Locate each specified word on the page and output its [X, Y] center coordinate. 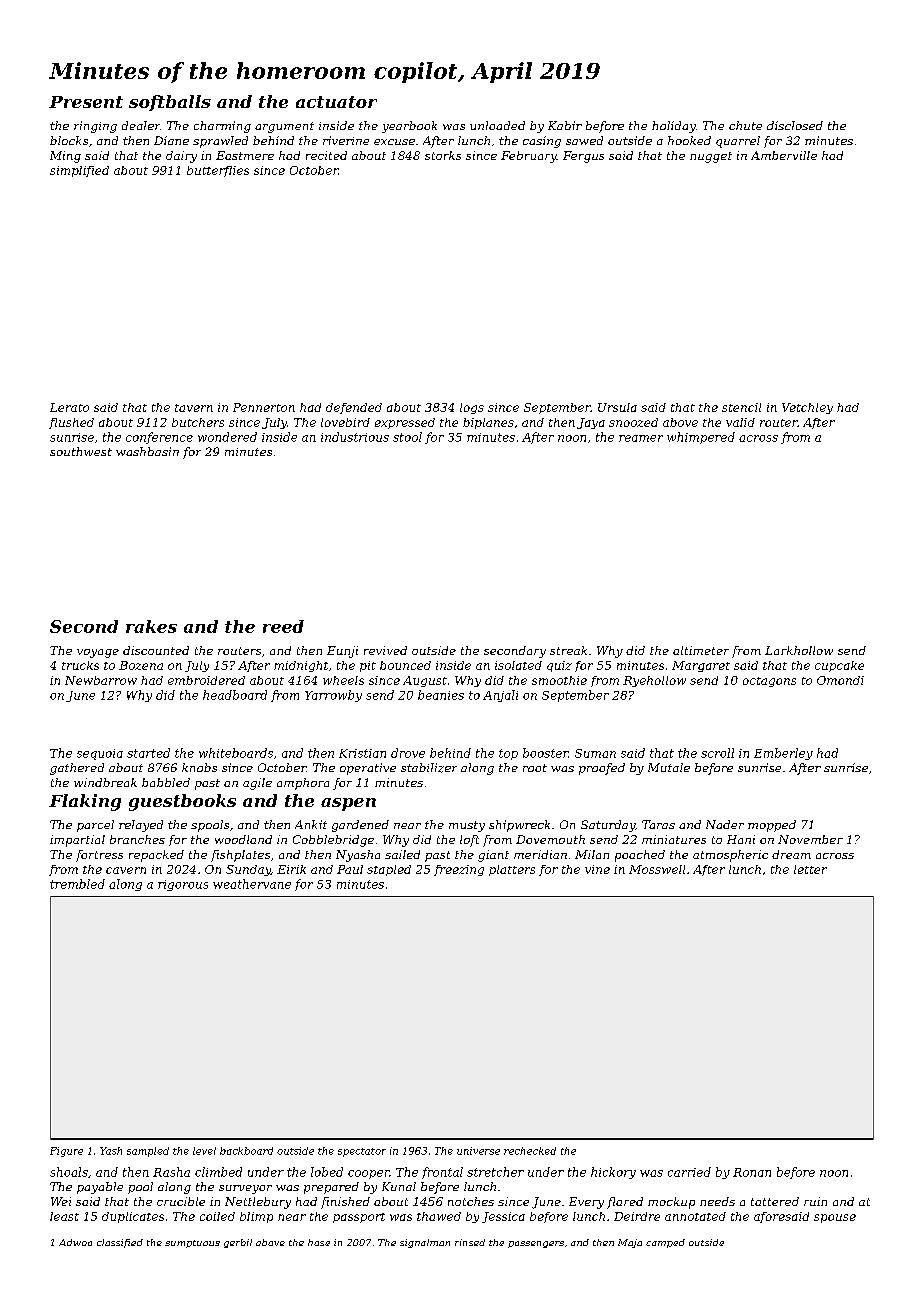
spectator [362, 1152]
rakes [151, 626]
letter [810, 869]
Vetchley [807, 408]
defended [354, 408]
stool [407, 437]
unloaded [497, 125]
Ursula [617, 407]
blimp [256, 1217]
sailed [402, 854]
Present [86, 102]
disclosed [795, 125]
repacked [156, 856]
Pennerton [264, 407]
